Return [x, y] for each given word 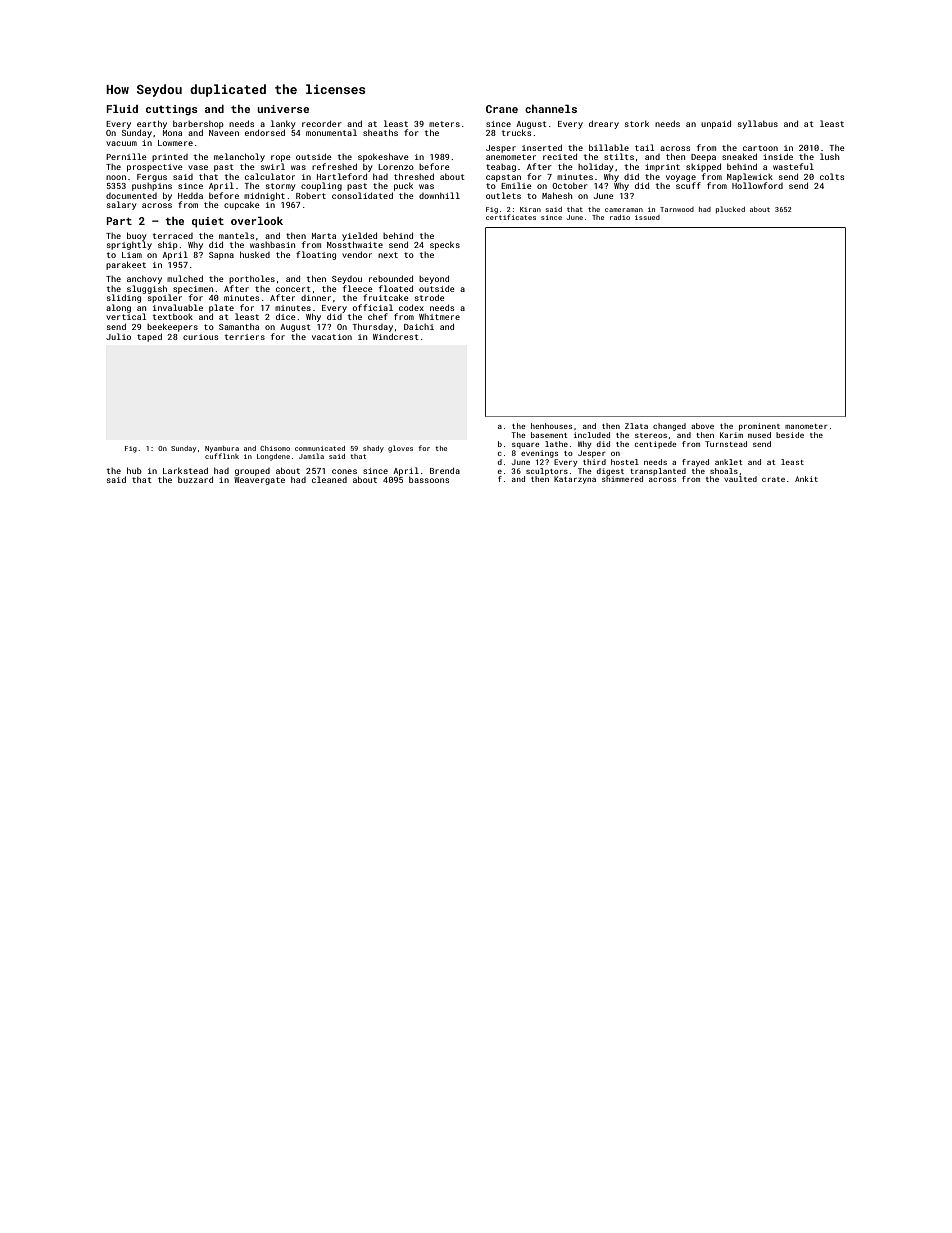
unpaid [716, 124]
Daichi [419, 327]
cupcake [242, 205]
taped [149, 337]
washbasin [272, 245]
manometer [806, 426]
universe [283, 109]
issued [647, 217]
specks [445, 245]
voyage [681, 178]
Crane [502, 109]
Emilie [516, 185]
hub [134, 470]
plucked [730, 209]
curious [200, 337]
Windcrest [396, 336]
